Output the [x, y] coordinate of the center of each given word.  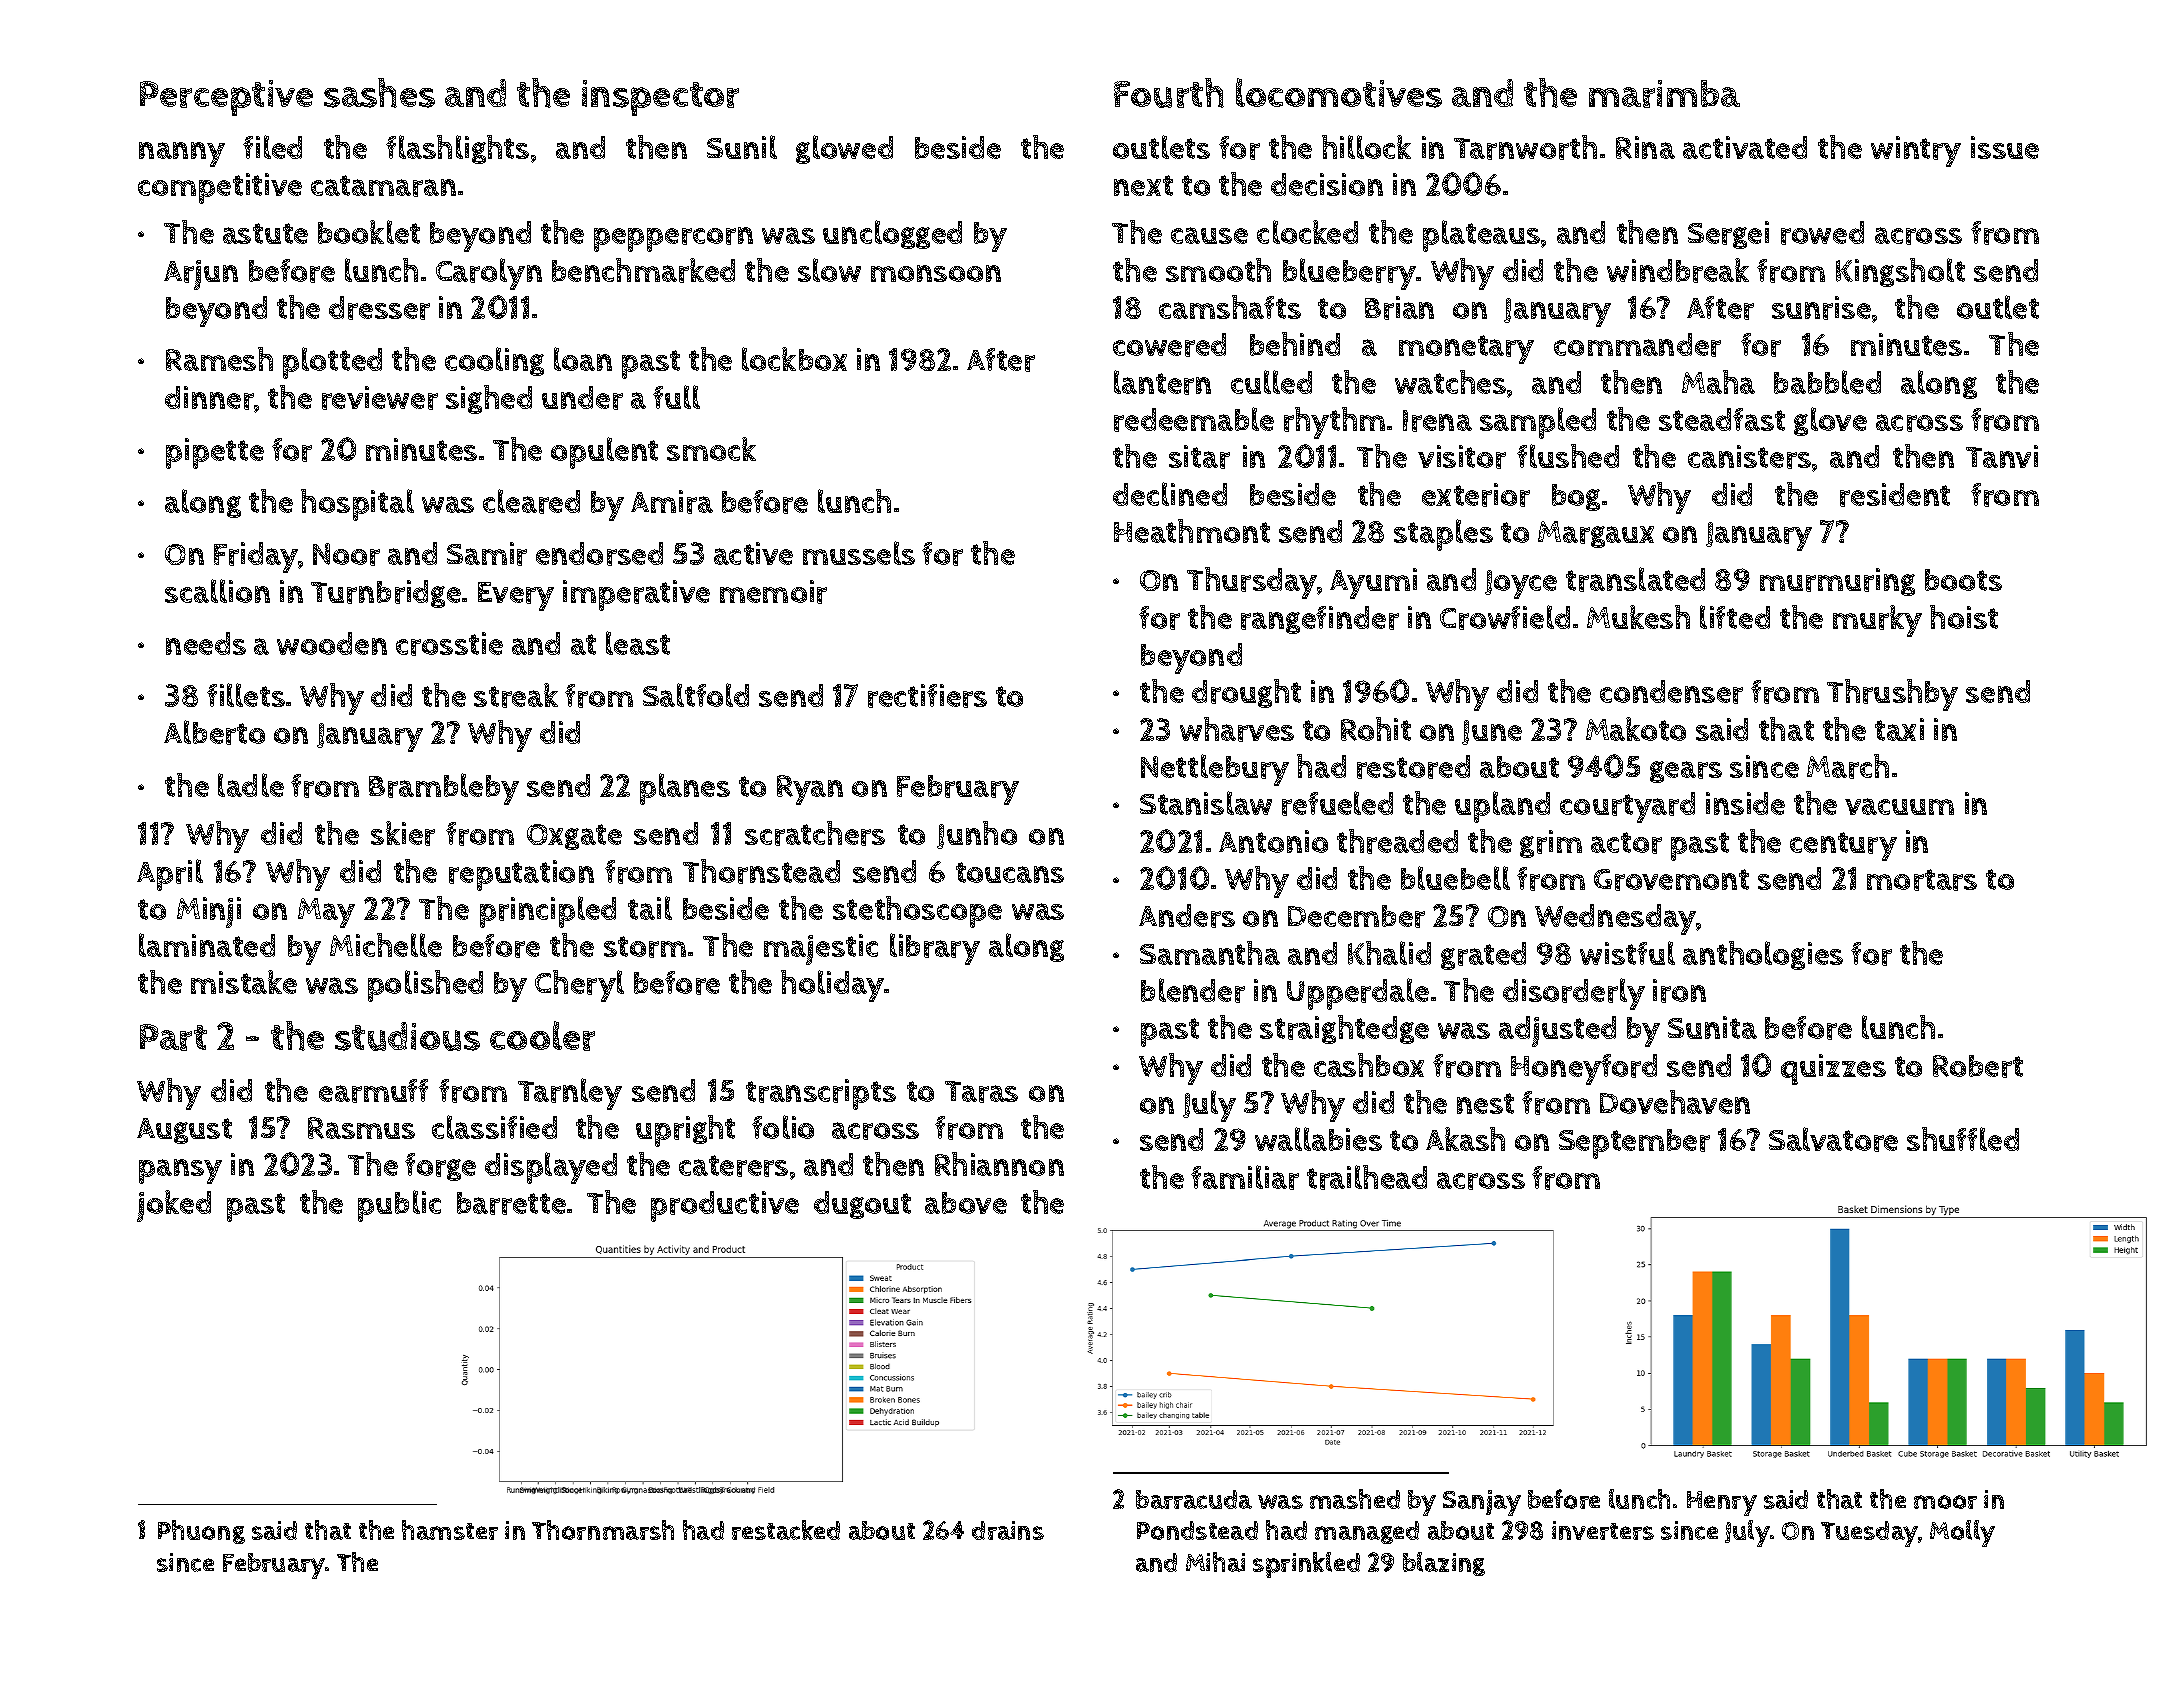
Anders [1187, 916]
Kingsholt [1900, 272]
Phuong [201, 1532]
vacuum [1899, 806]
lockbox [794, 359]
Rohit [1376, 729]
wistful [1627, 953]
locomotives [1339, 93]
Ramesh [219, 359]
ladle [251, 785]
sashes [379, 93]
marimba [1664, 94]
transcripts [821, 1094]
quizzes [1833, 1069]
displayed [551, 1168]
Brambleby [444, 789]
